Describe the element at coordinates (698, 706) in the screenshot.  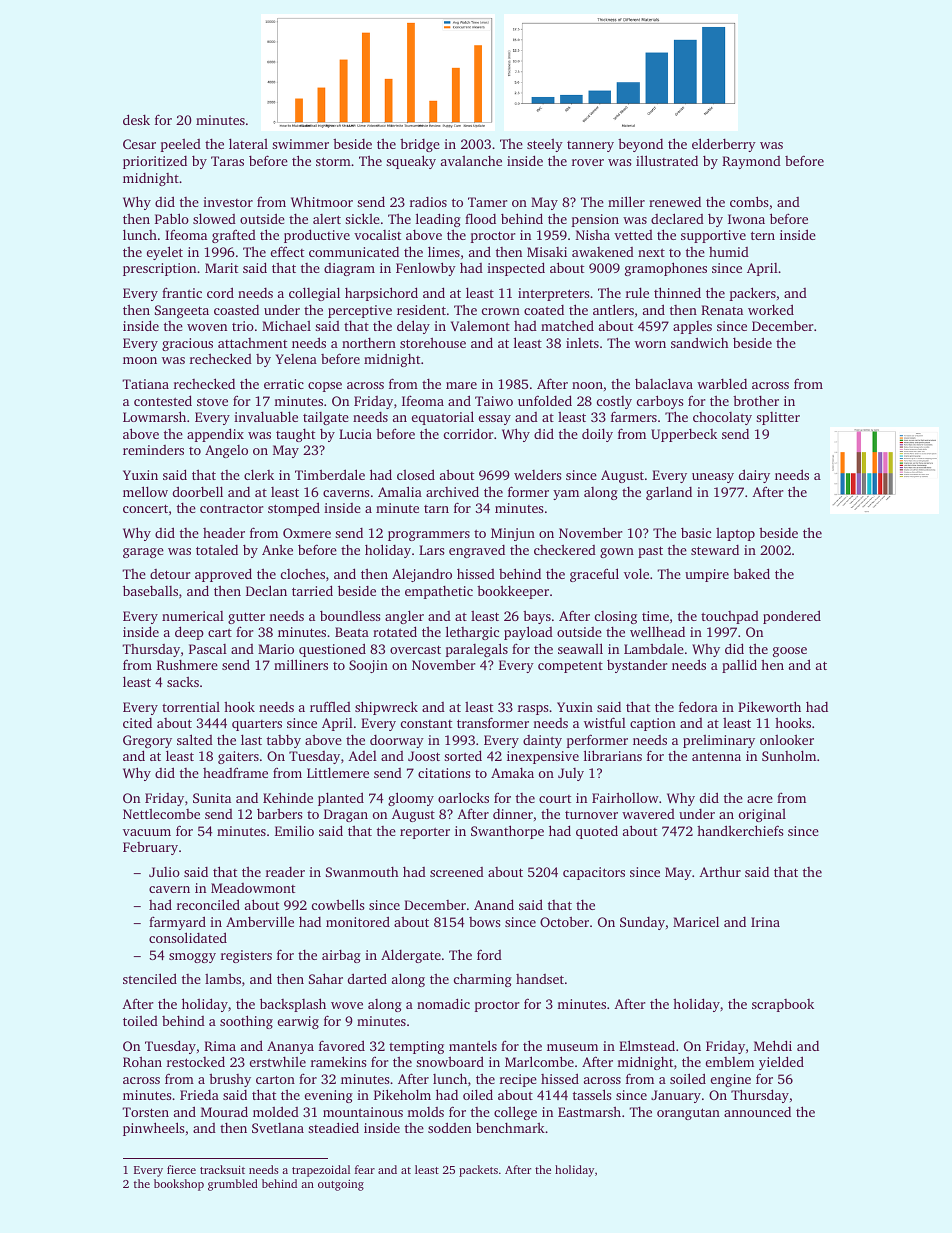
I see `fedora` at that location.
